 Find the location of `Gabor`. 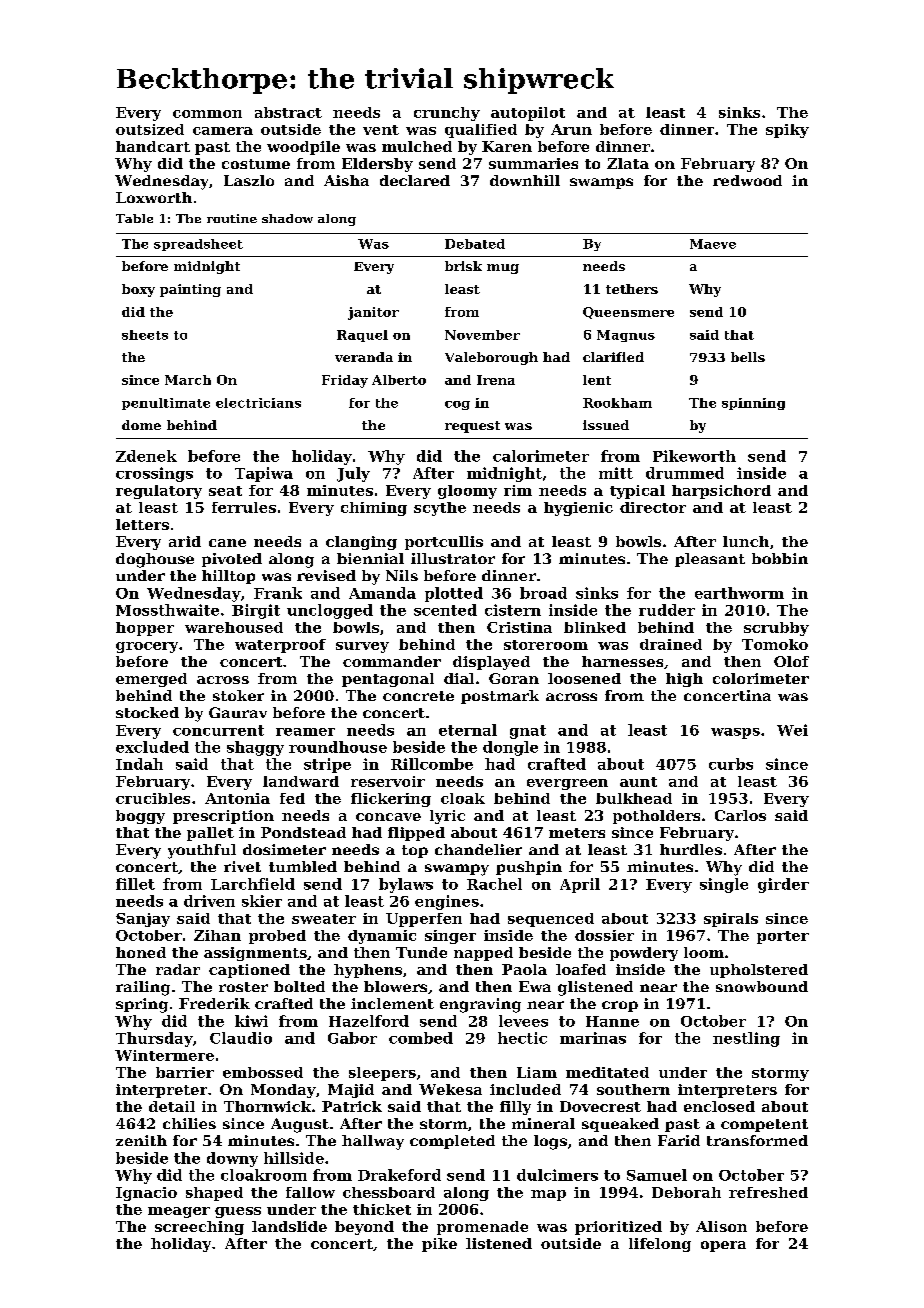

Gabor is located at coordinates (352, 1038).
